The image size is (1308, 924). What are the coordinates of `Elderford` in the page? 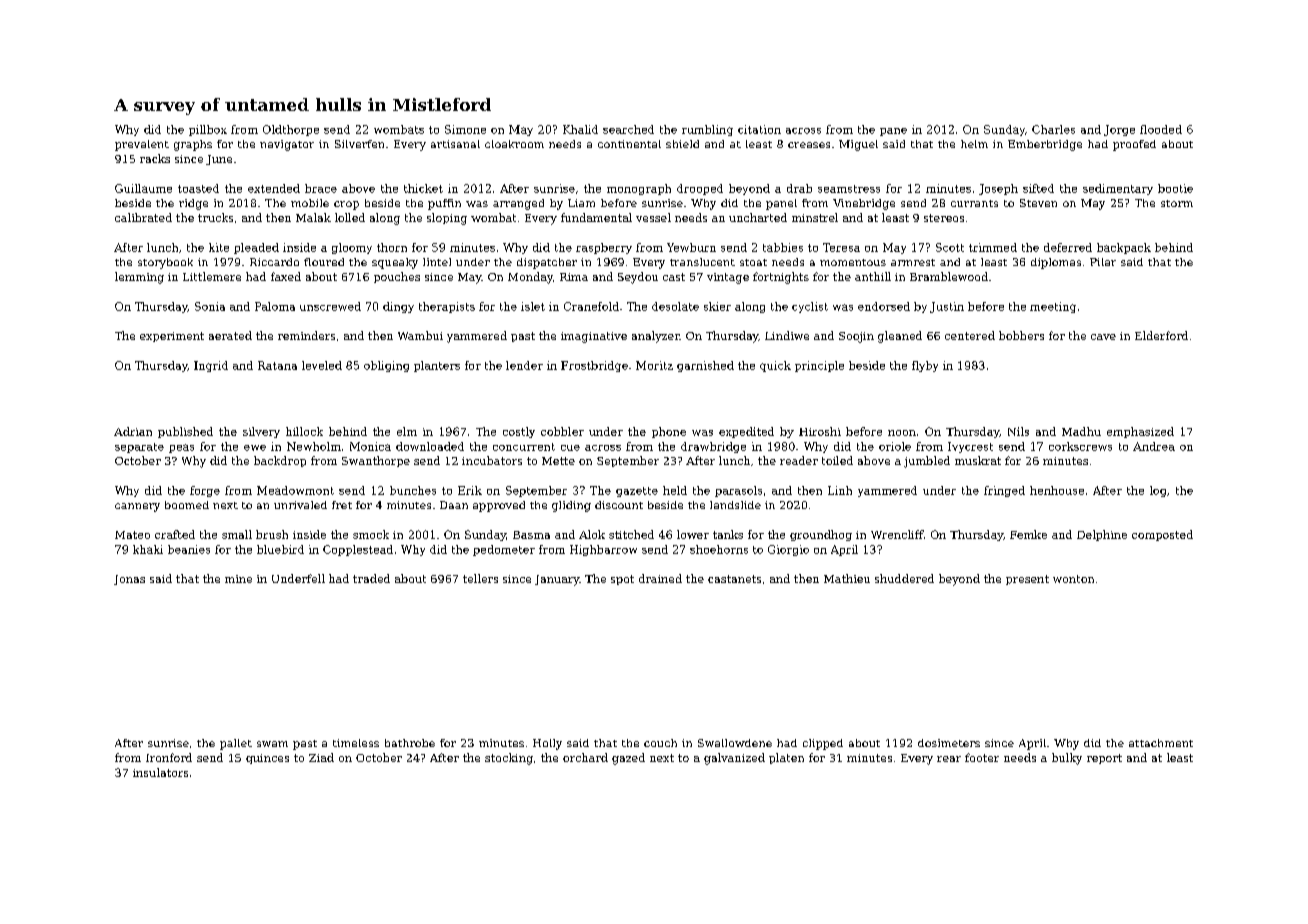 It's located at (1161, 335).
